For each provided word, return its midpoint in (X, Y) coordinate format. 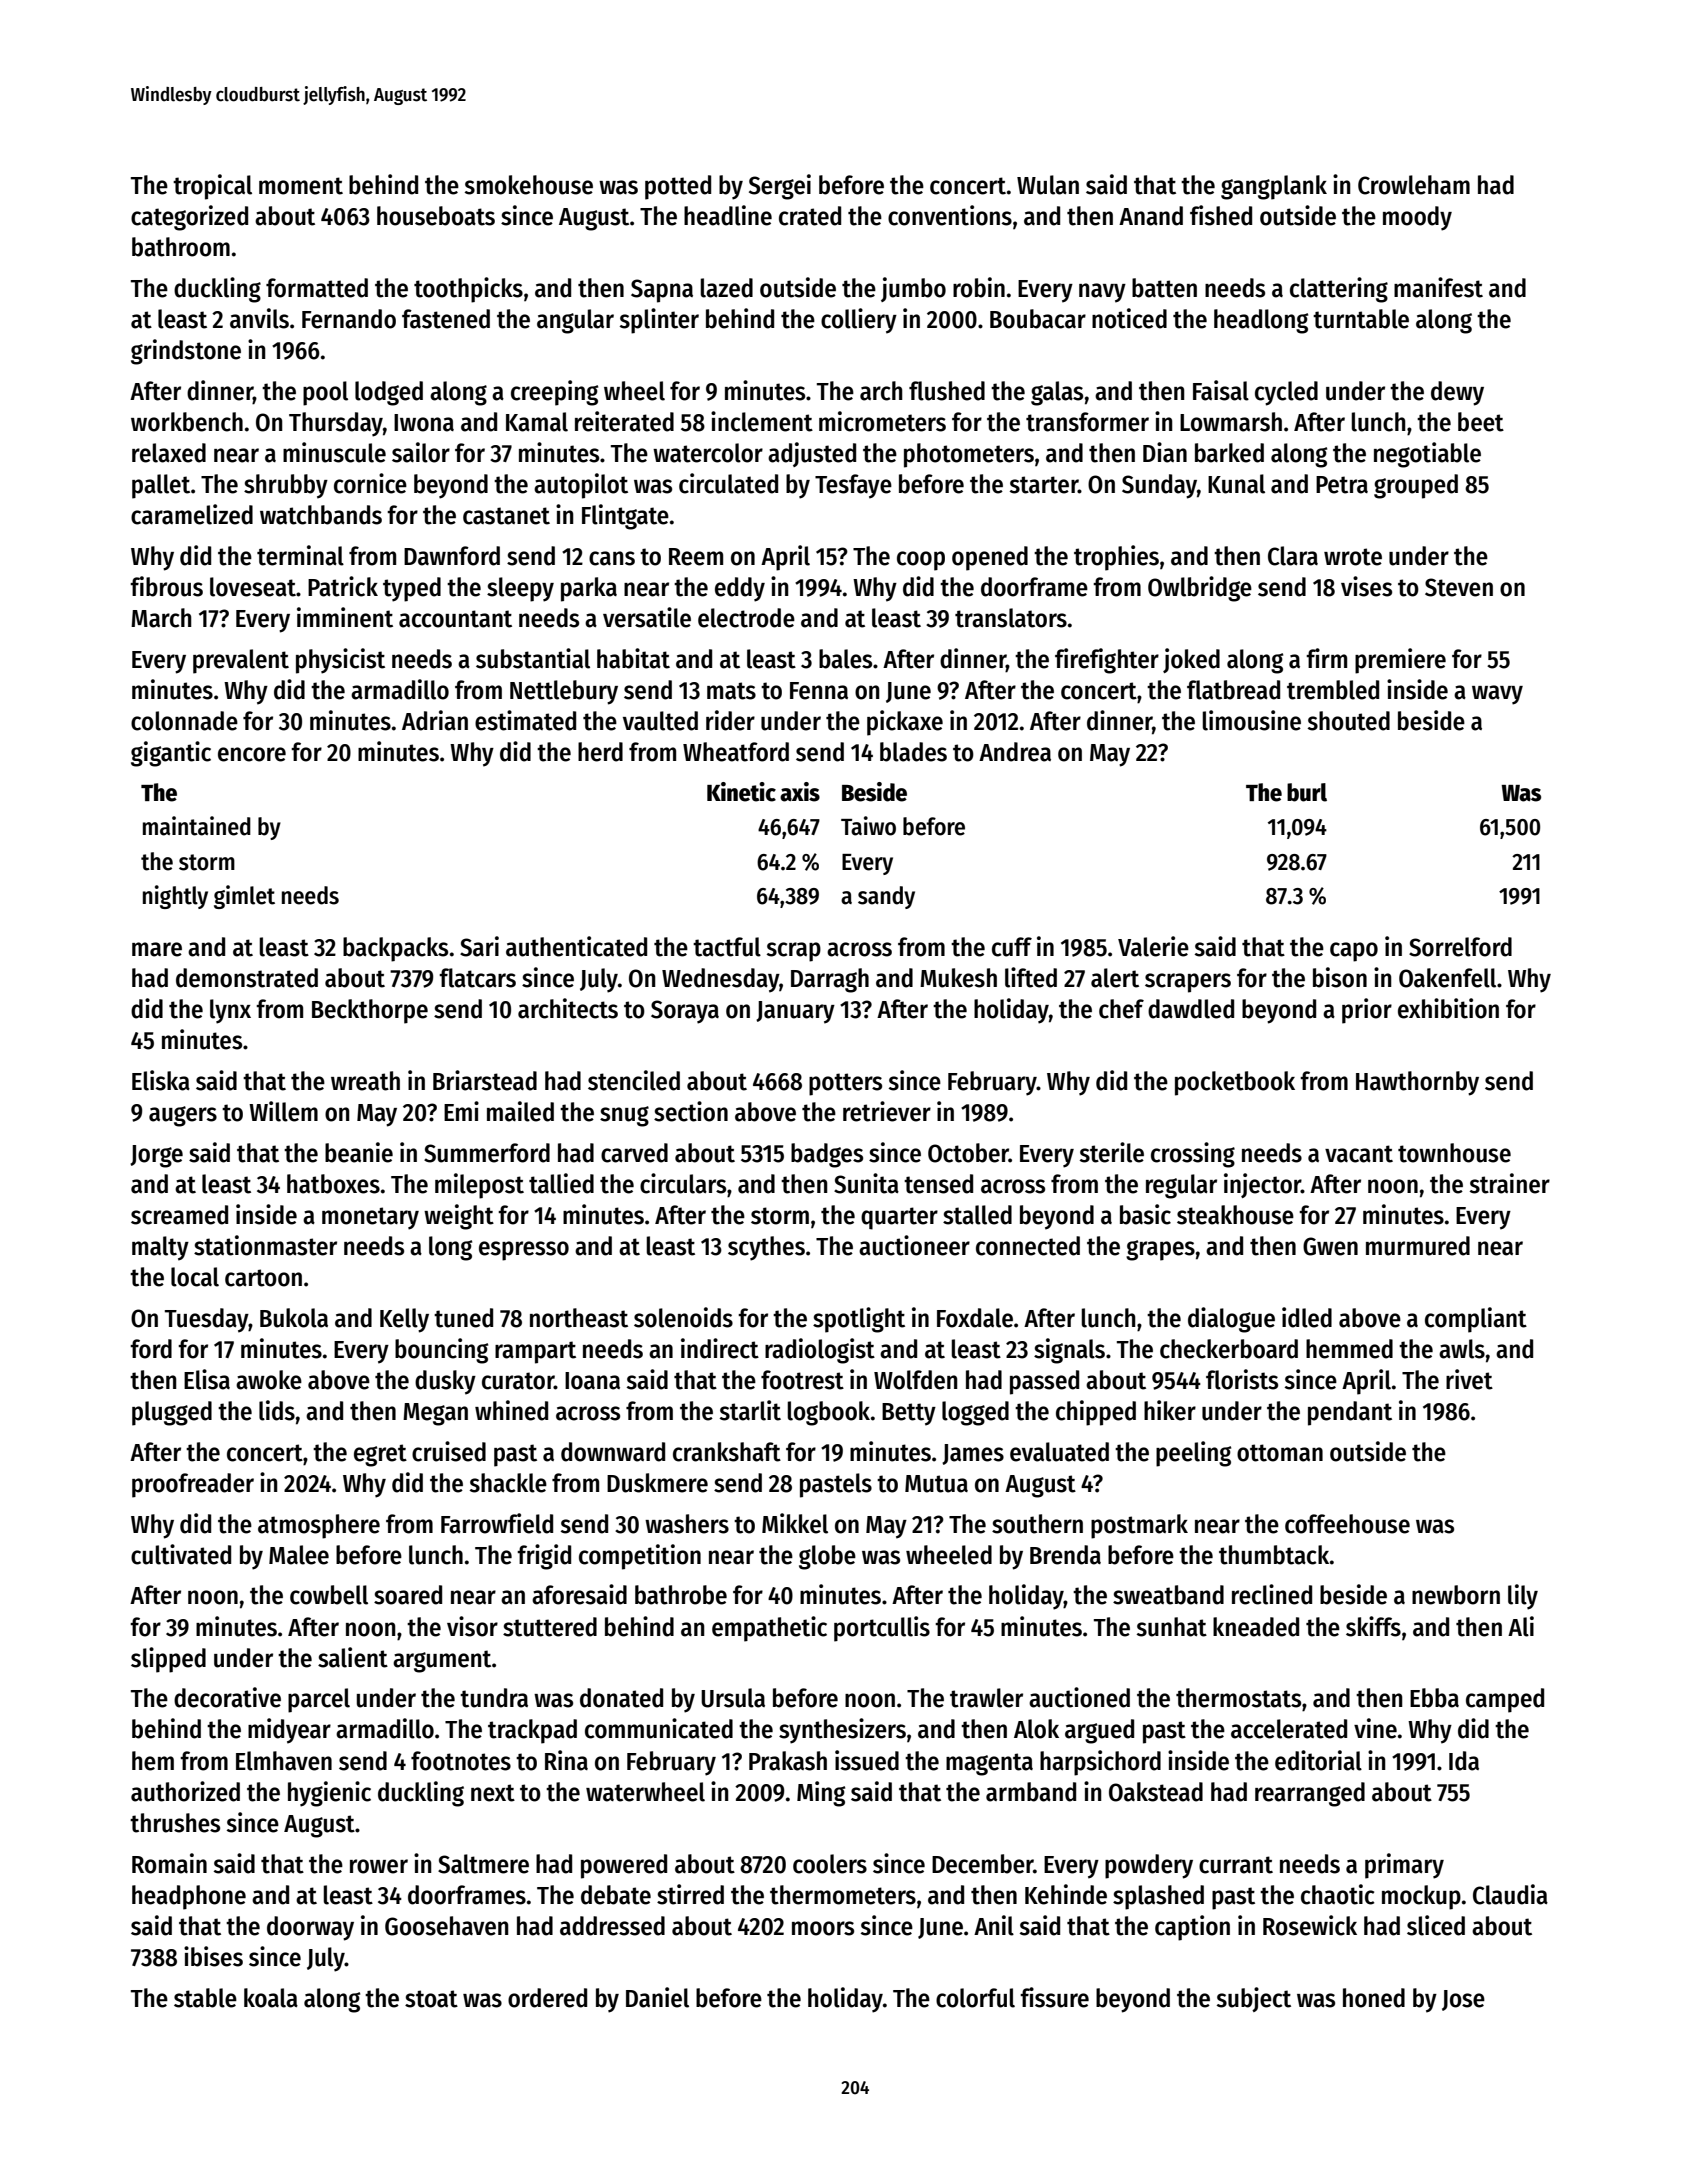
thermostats (1238, 1698)
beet (1481, 422)
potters (845, 1084)
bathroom (181, 247)
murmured (1418, 1246)
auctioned (1079, 1697)
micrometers (882, 421)
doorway (310, 1928)
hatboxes (333, 1184)
